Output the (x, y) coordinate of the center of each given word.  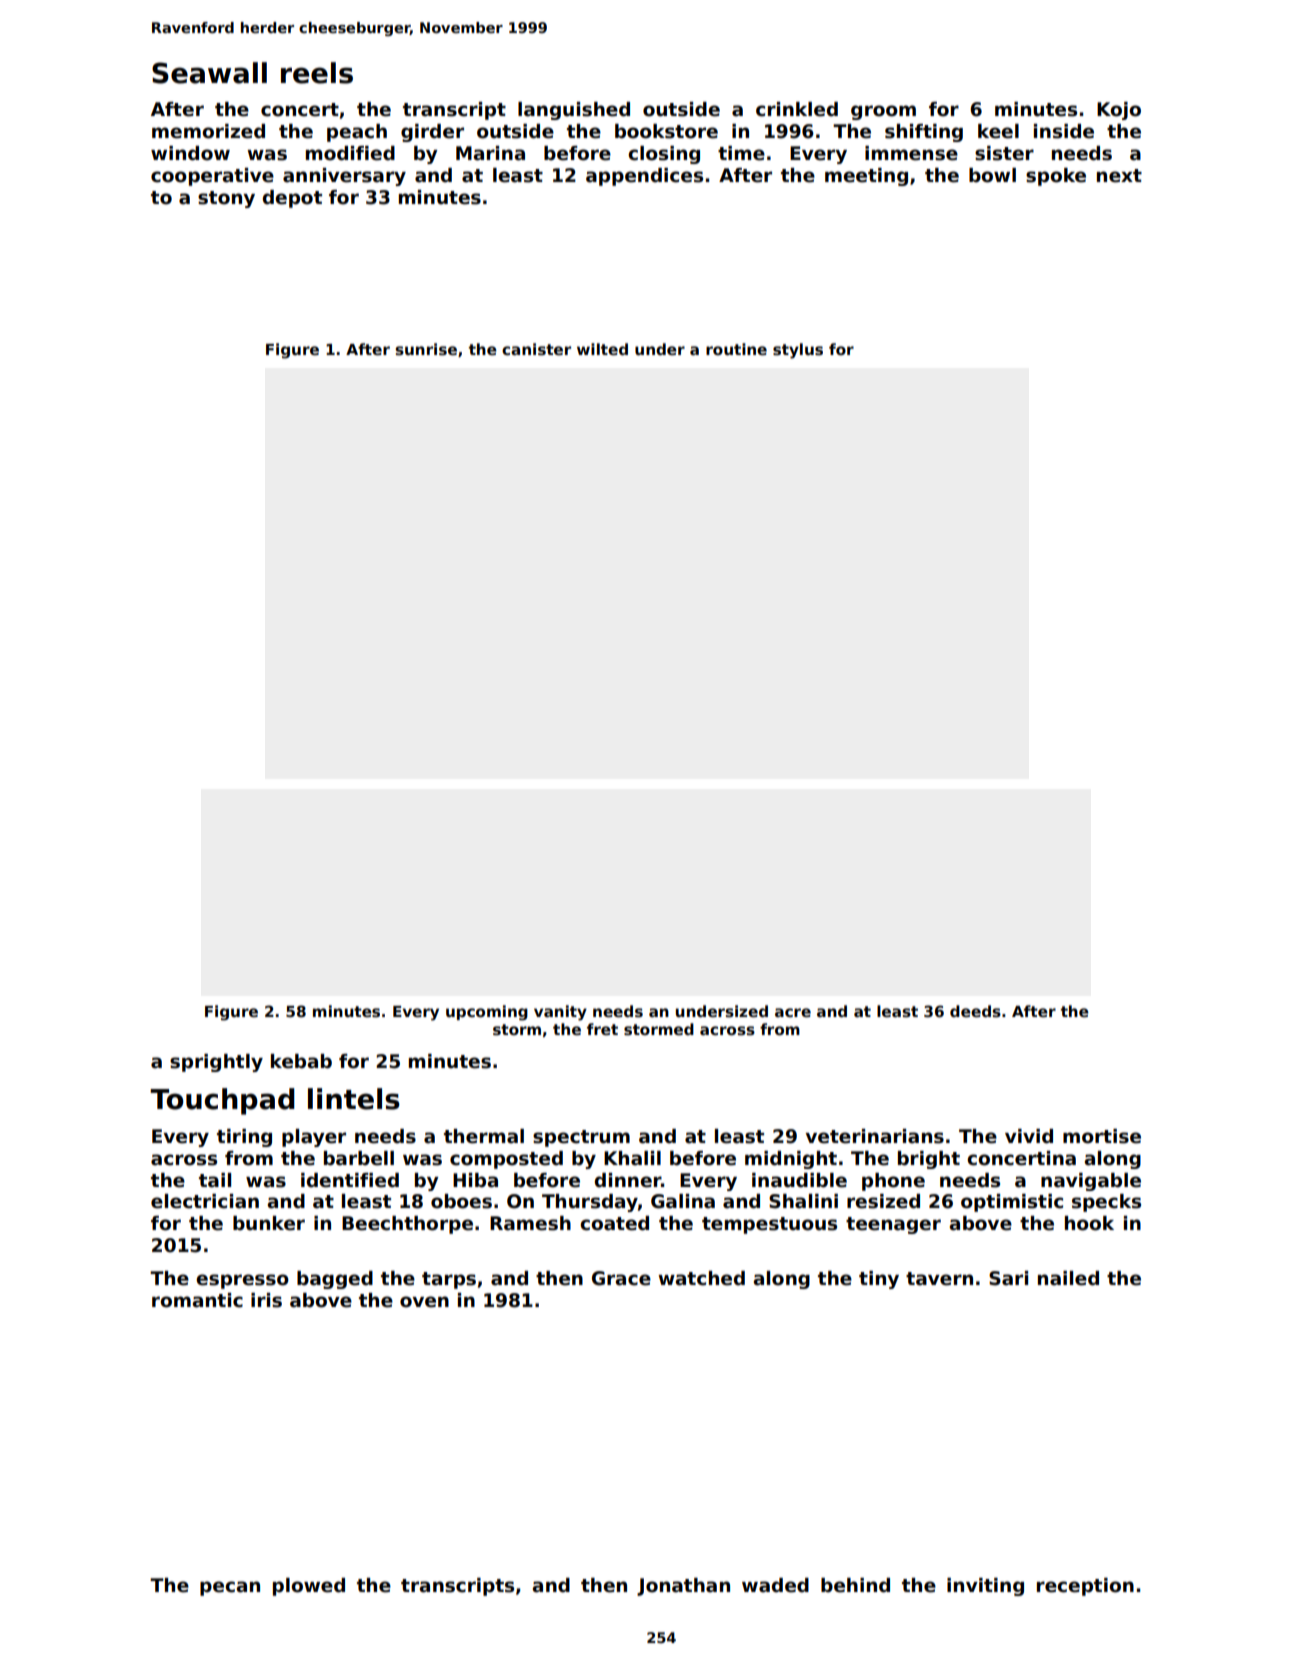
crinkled (797, 109)
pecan (230, 1588)
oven (424, 1302)
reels (317, 73)
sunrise (426, 349)
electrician (205, 1201)
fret (602, 1029)
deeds (975, 1011)
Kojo (1119, 111)
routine (736, 349)
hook (1089, 1223)
